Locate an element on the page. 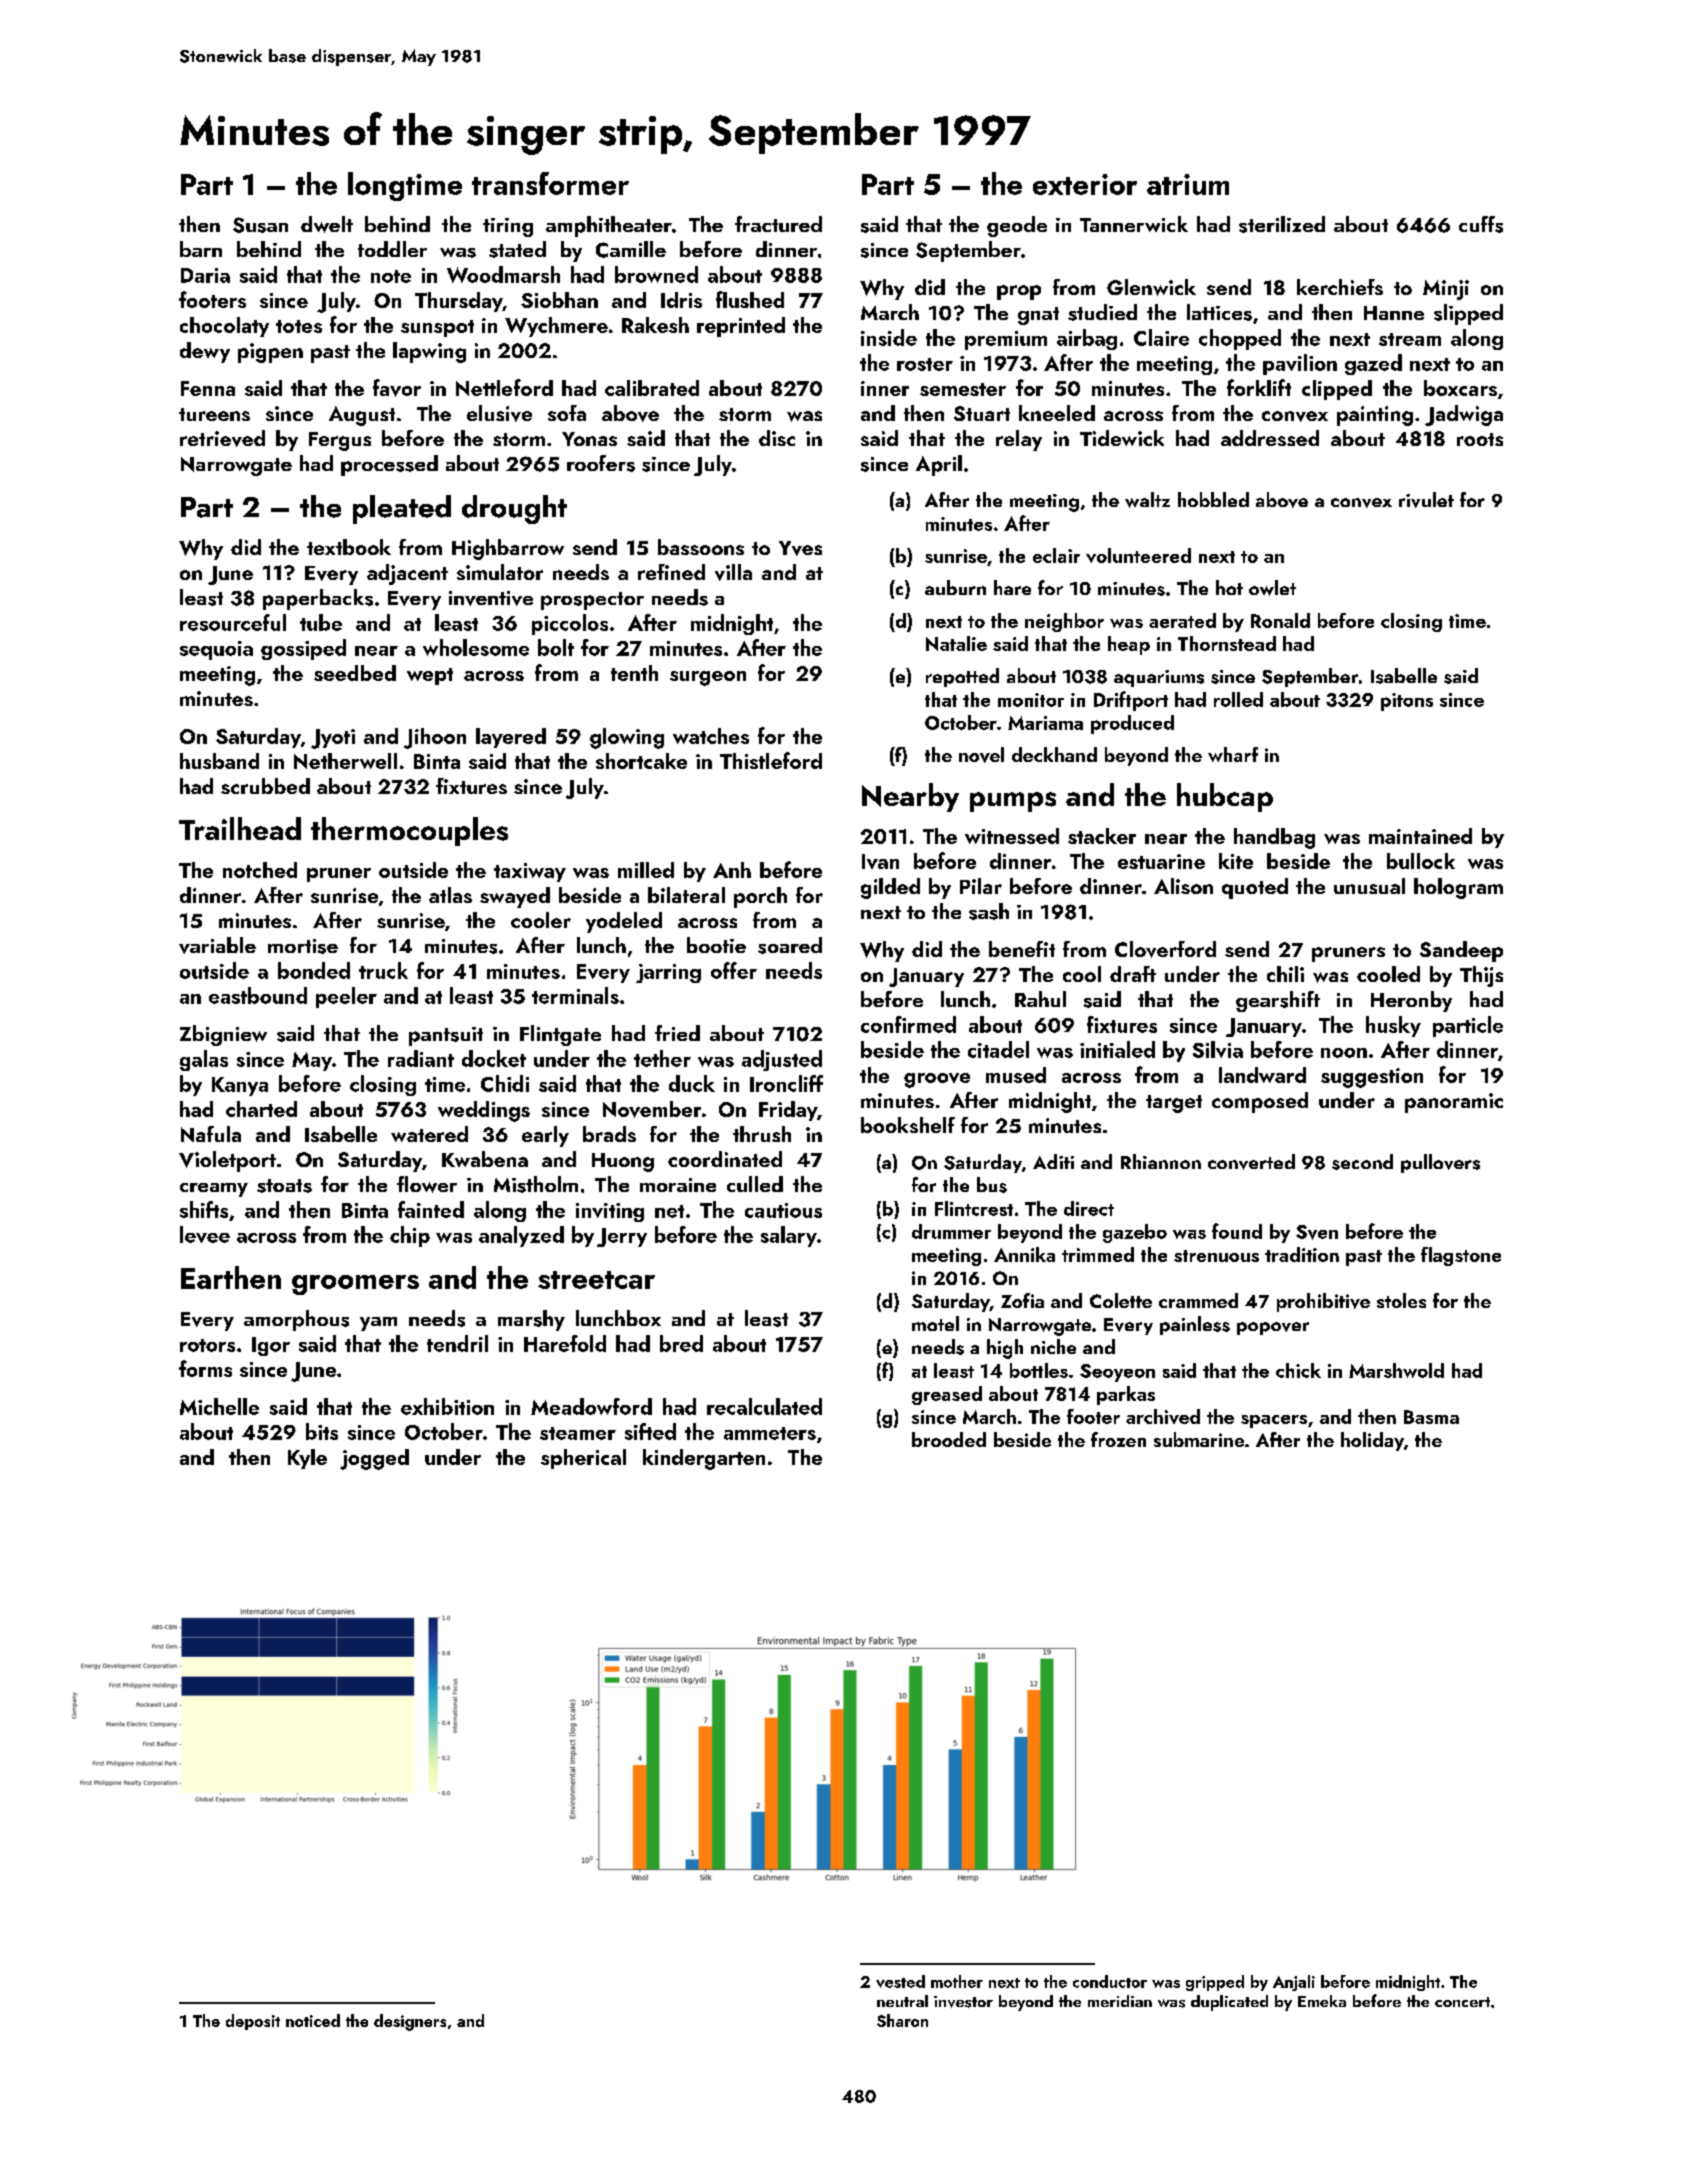 The image size is (1683, 2178). transformer is located at coordinates (550, 183).
